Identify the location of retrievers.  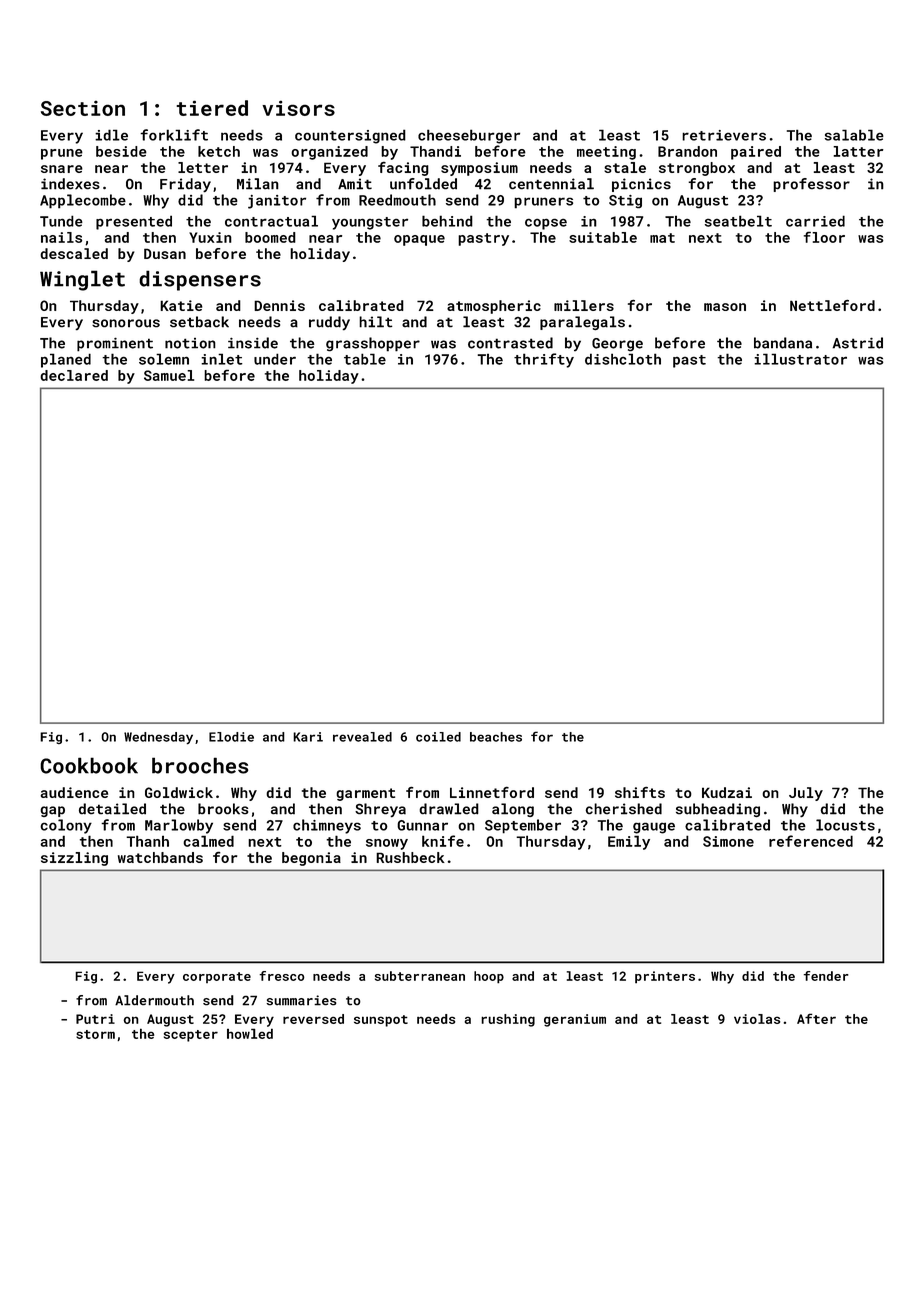
(724, 135).
